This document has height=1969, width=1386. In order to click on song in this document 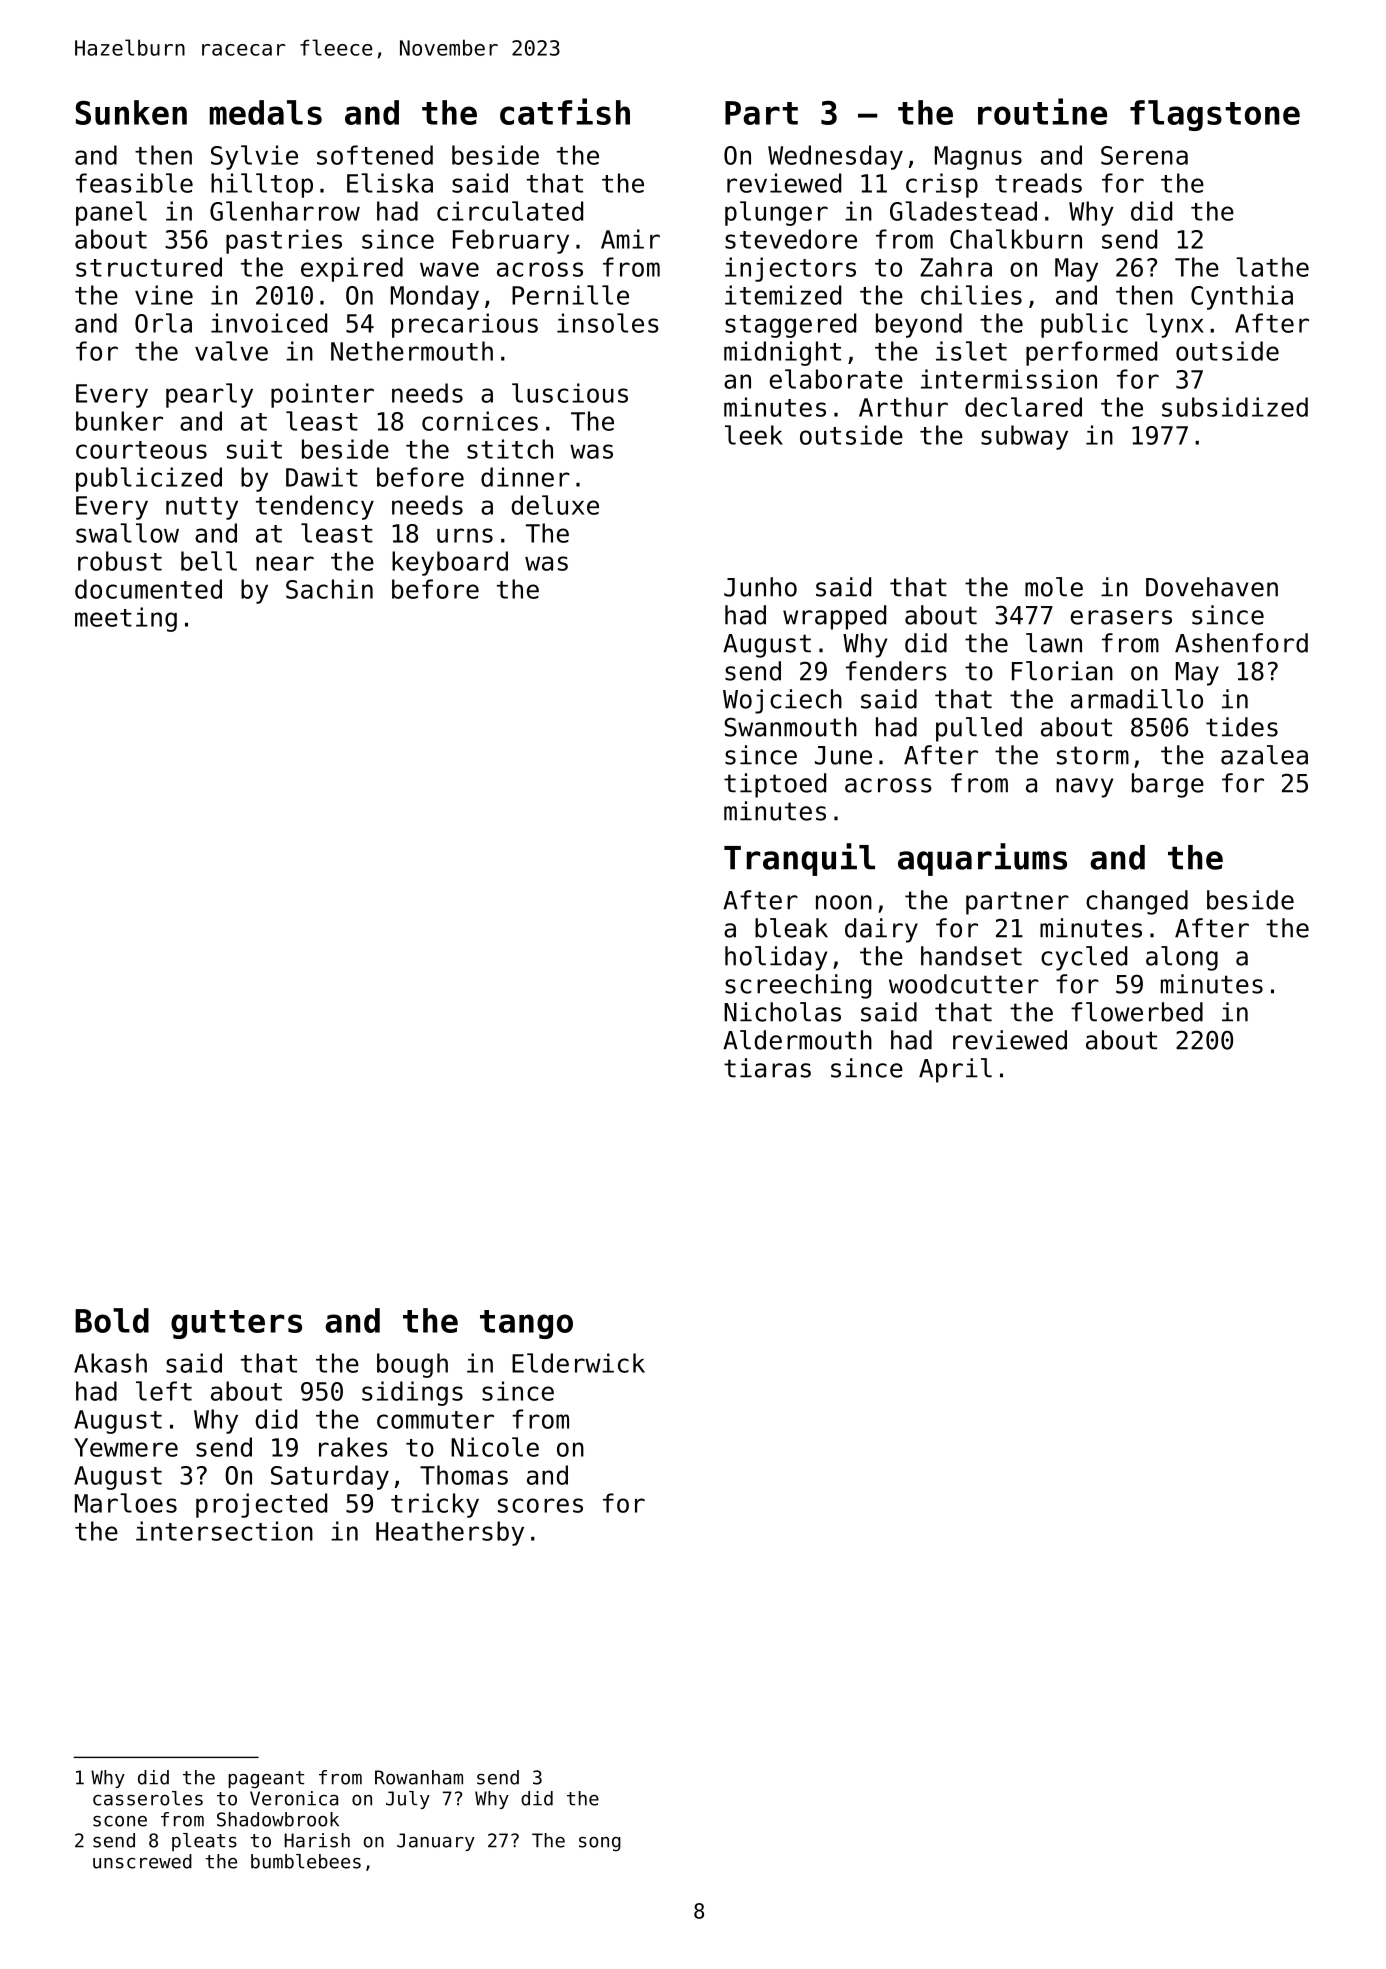, I will do `click(600, 1844)`.
